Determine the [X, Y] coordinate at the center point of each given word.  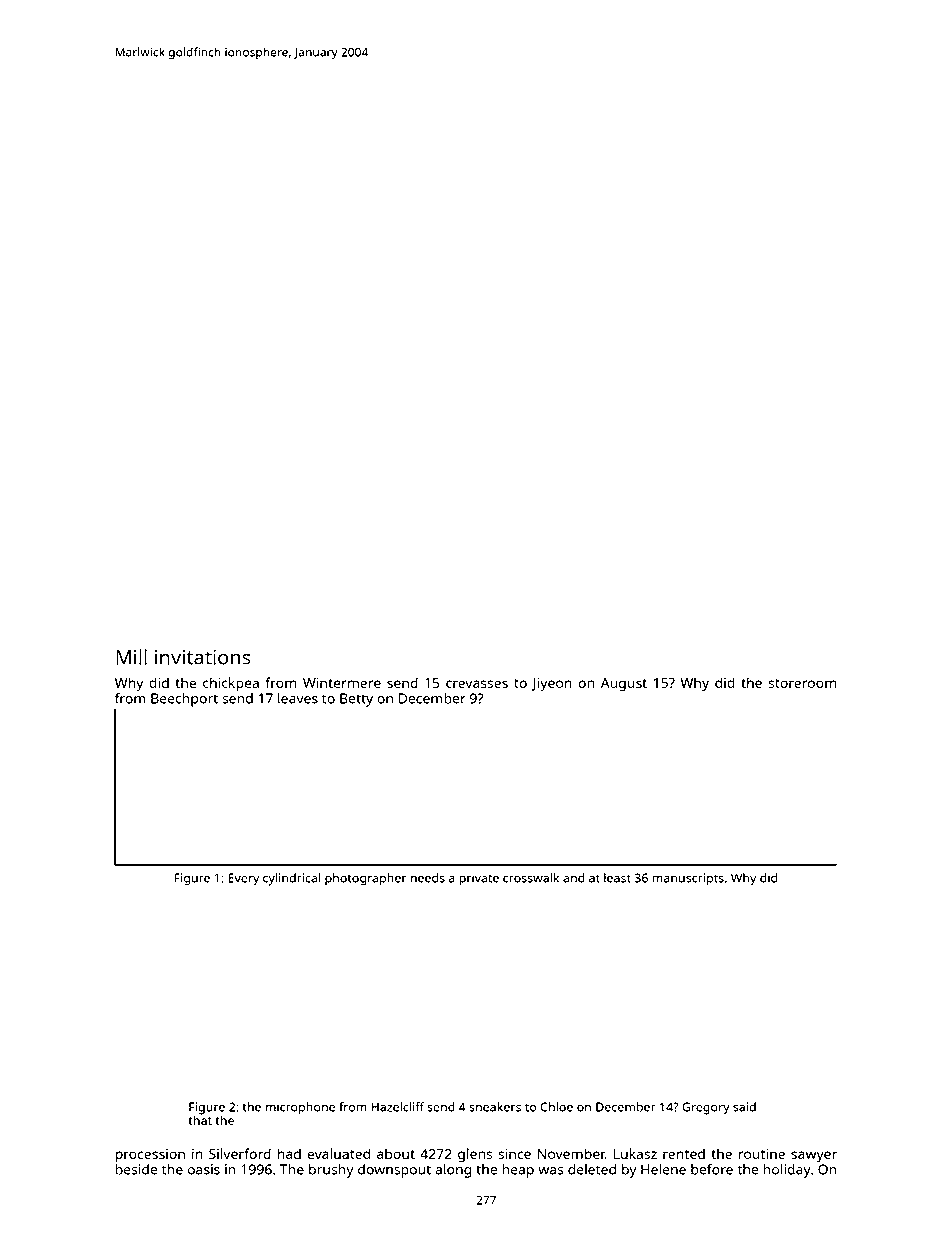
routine [762, 1154]
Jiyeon [552, 685]
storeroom [802, 683]
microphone [300, 1108]
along [453, 1171]
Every [243, 879]
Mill [131, 657]
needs [428, 878]
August [624, 685]
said [744, 1107]
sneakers [495, 1107]
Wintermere [342, 683]
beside [136, 1169]
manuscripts [688, 879]
